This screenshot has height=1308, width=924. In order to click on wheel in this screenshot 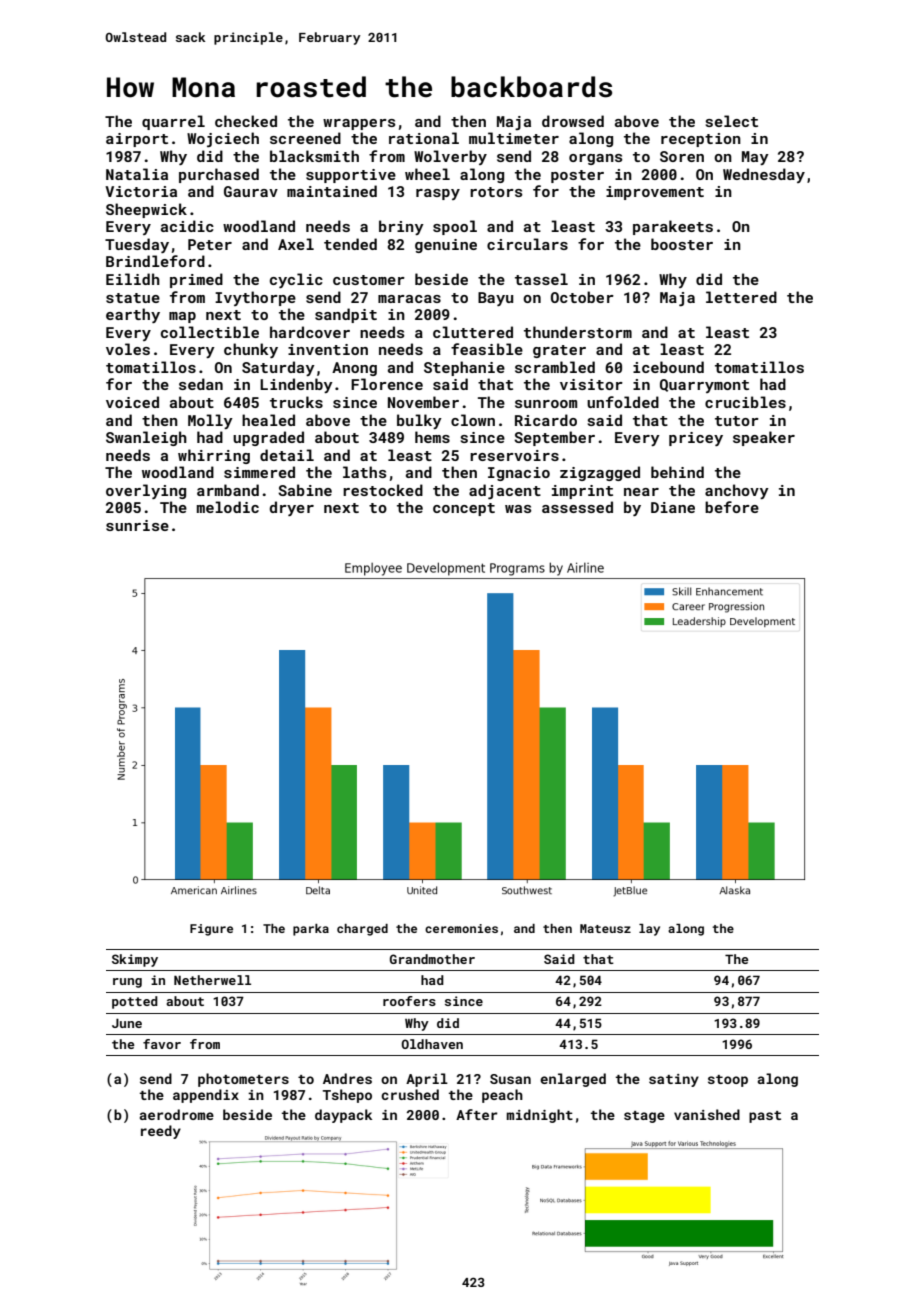, I will do `click(427, 174)`.
